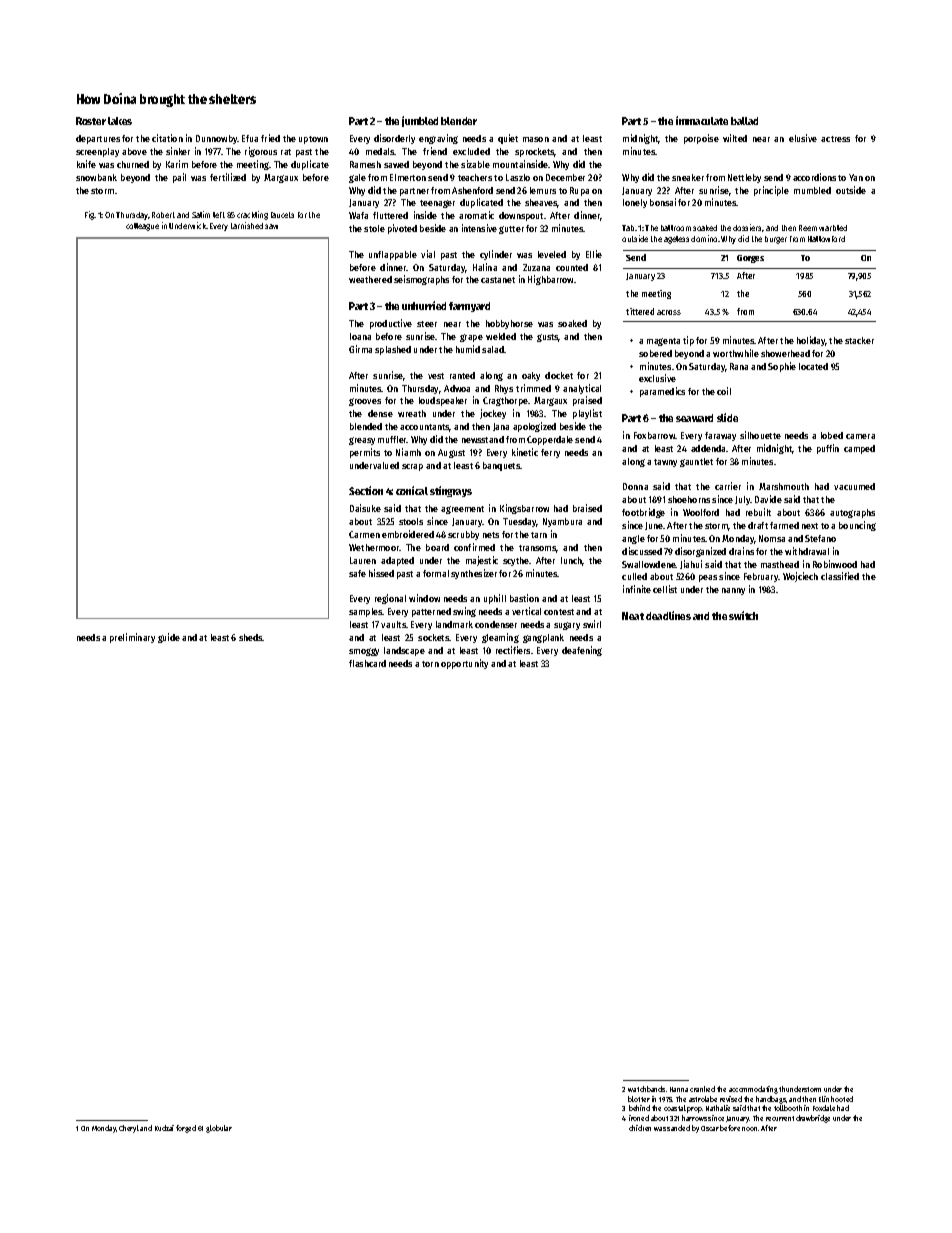 The image size is (952, 1233). What do you see at coordinates (451, 453) in the screenshot?
I see `August` at bounding box center [451, 453].
